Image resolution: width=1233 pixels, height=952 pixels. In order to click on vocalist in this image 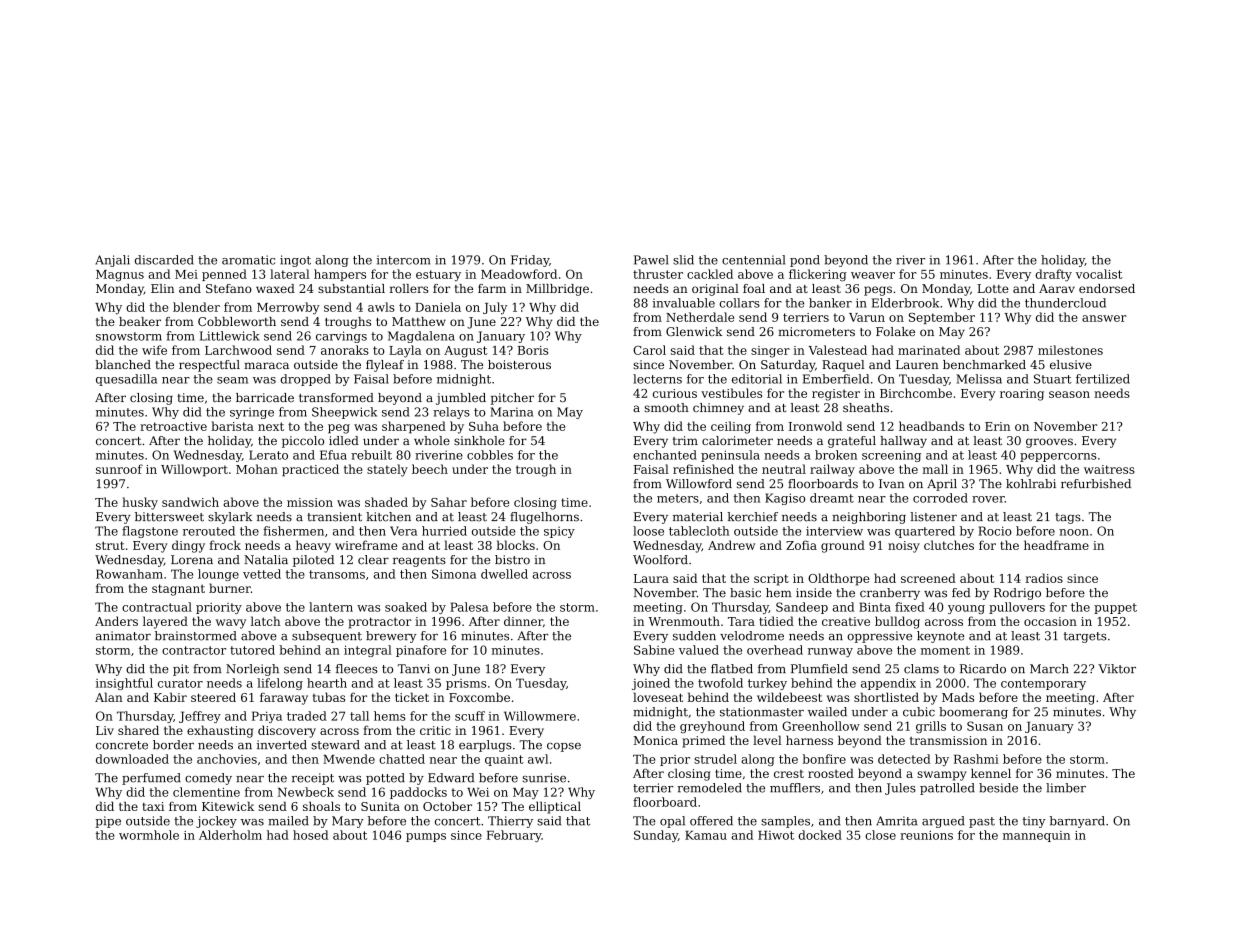, I will do `click(1099, 274)`.
